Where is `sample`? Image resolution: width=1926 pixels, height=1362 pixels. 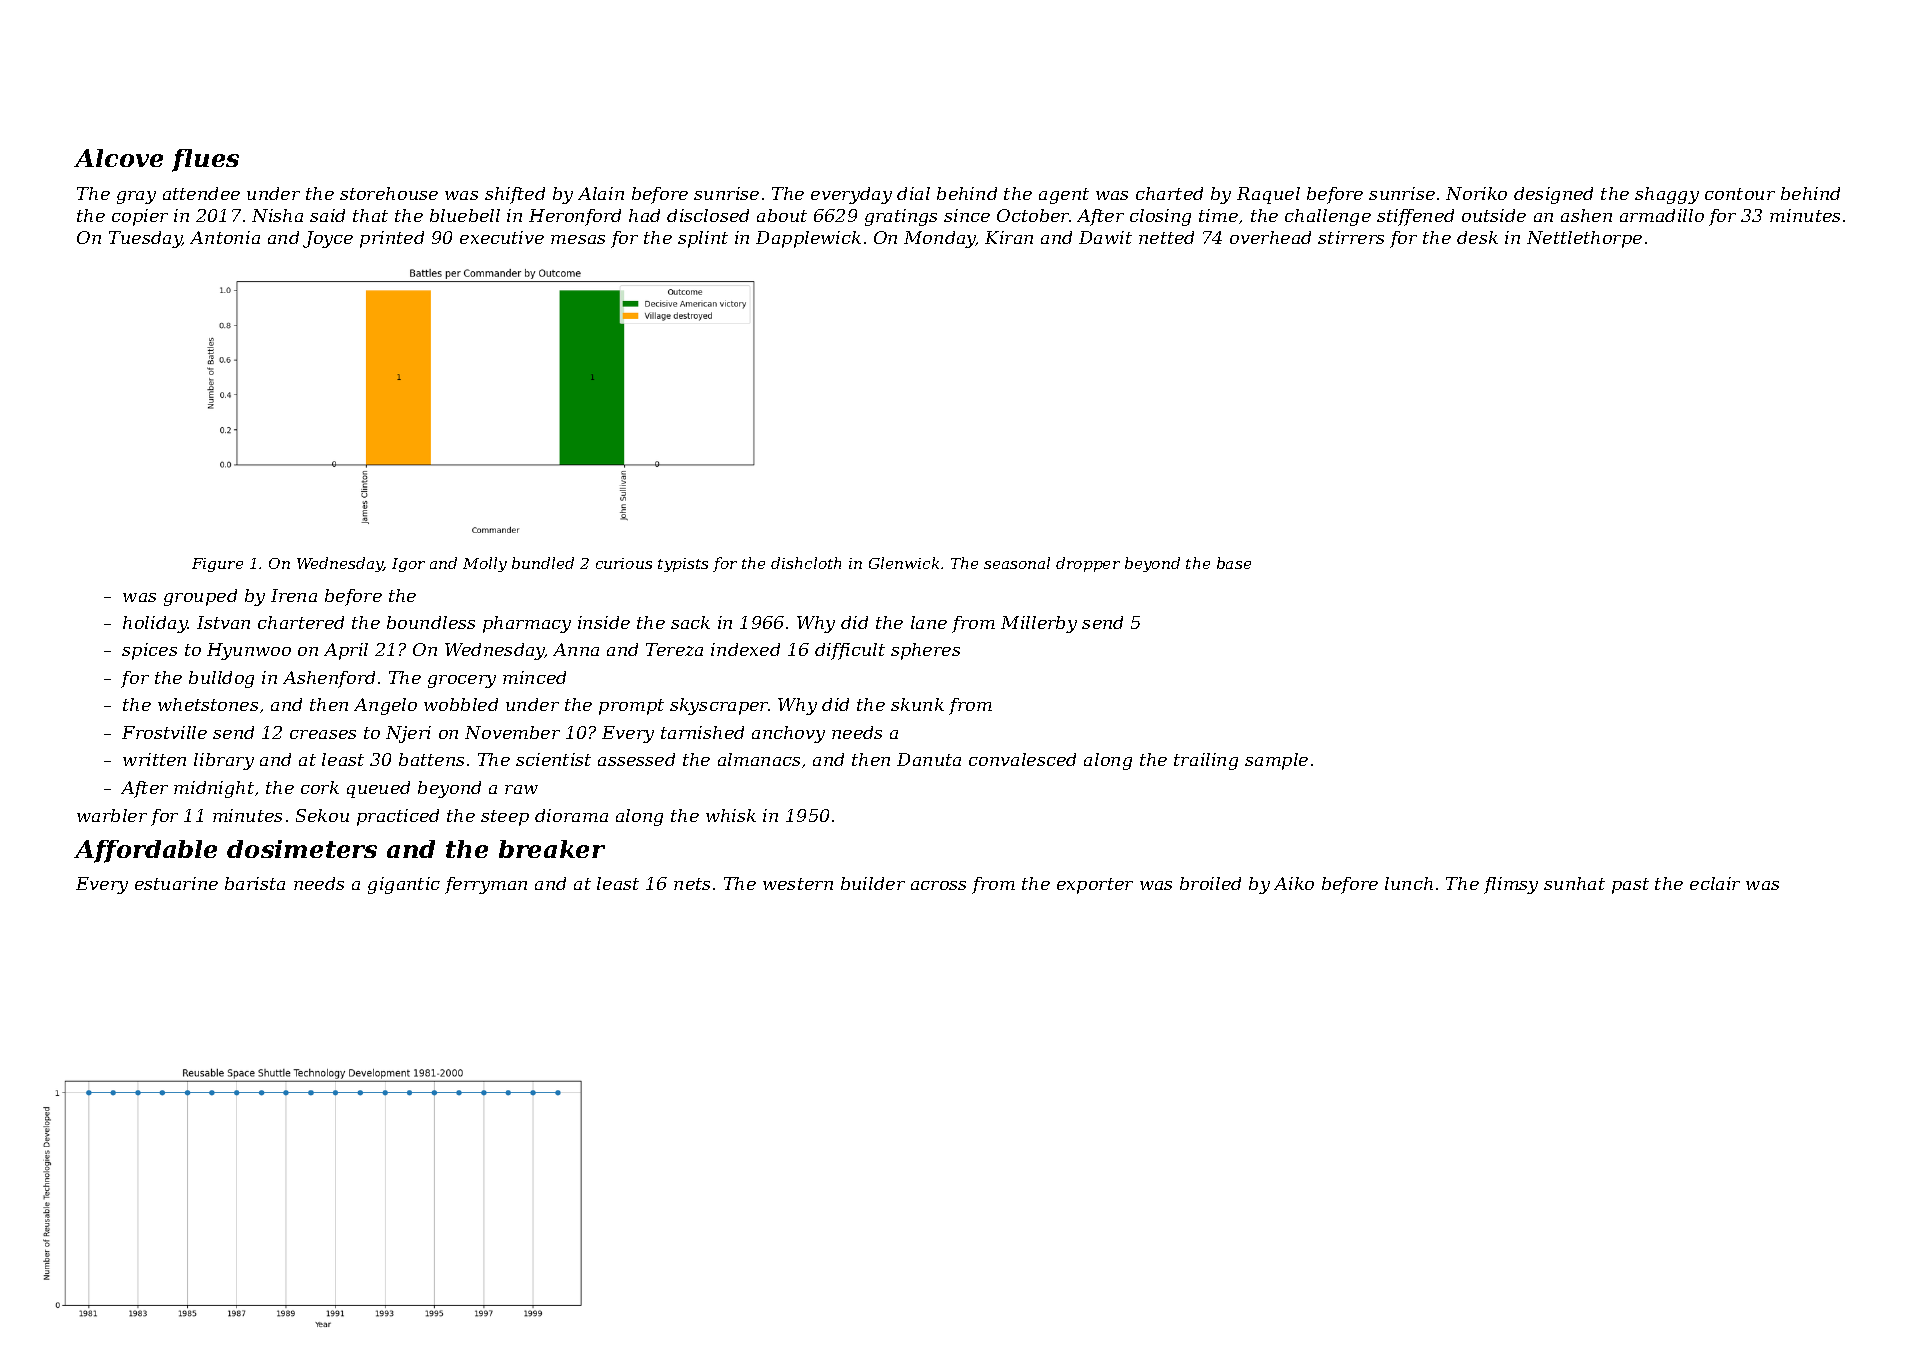
sample is located at coordinates (1276, 761).
